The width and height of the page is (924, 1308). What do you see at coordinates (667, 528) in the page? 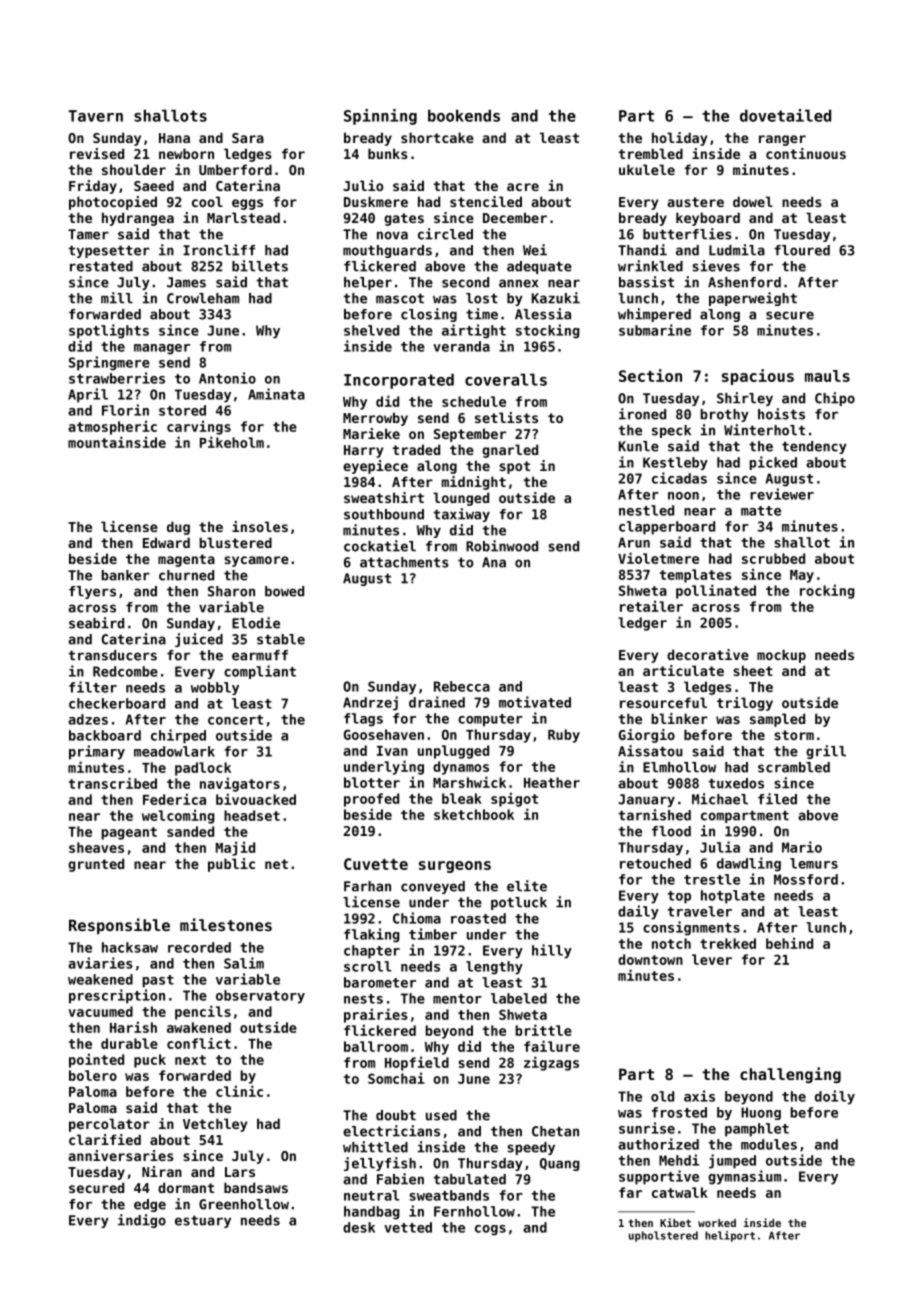
I see `clapperboard` at bounding box center [667, 528].
